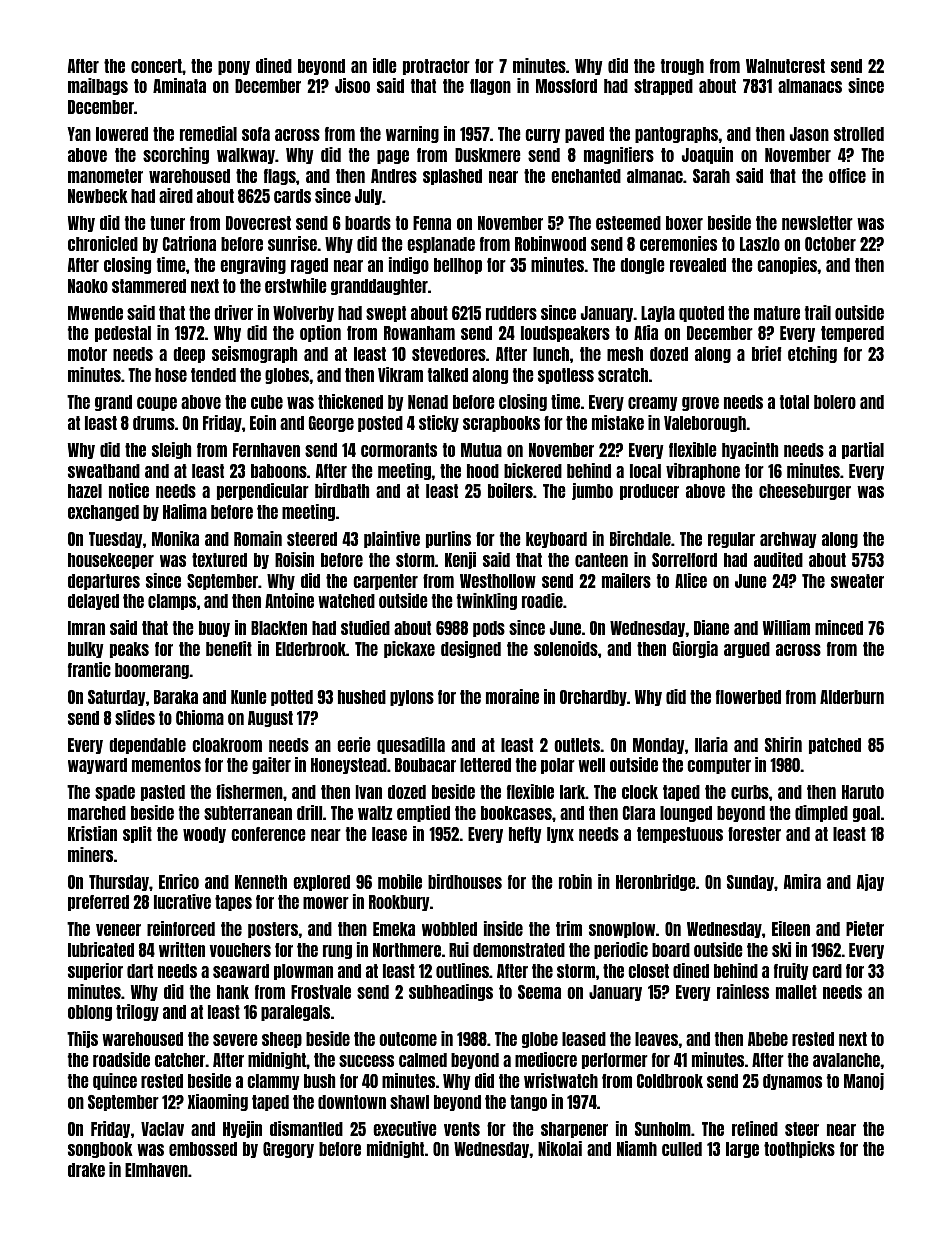 This page has height=1233, width=952. What do you see at coordinates (783, 744) in the page?
I see `Shirin` at bounding box center [783, 744].
